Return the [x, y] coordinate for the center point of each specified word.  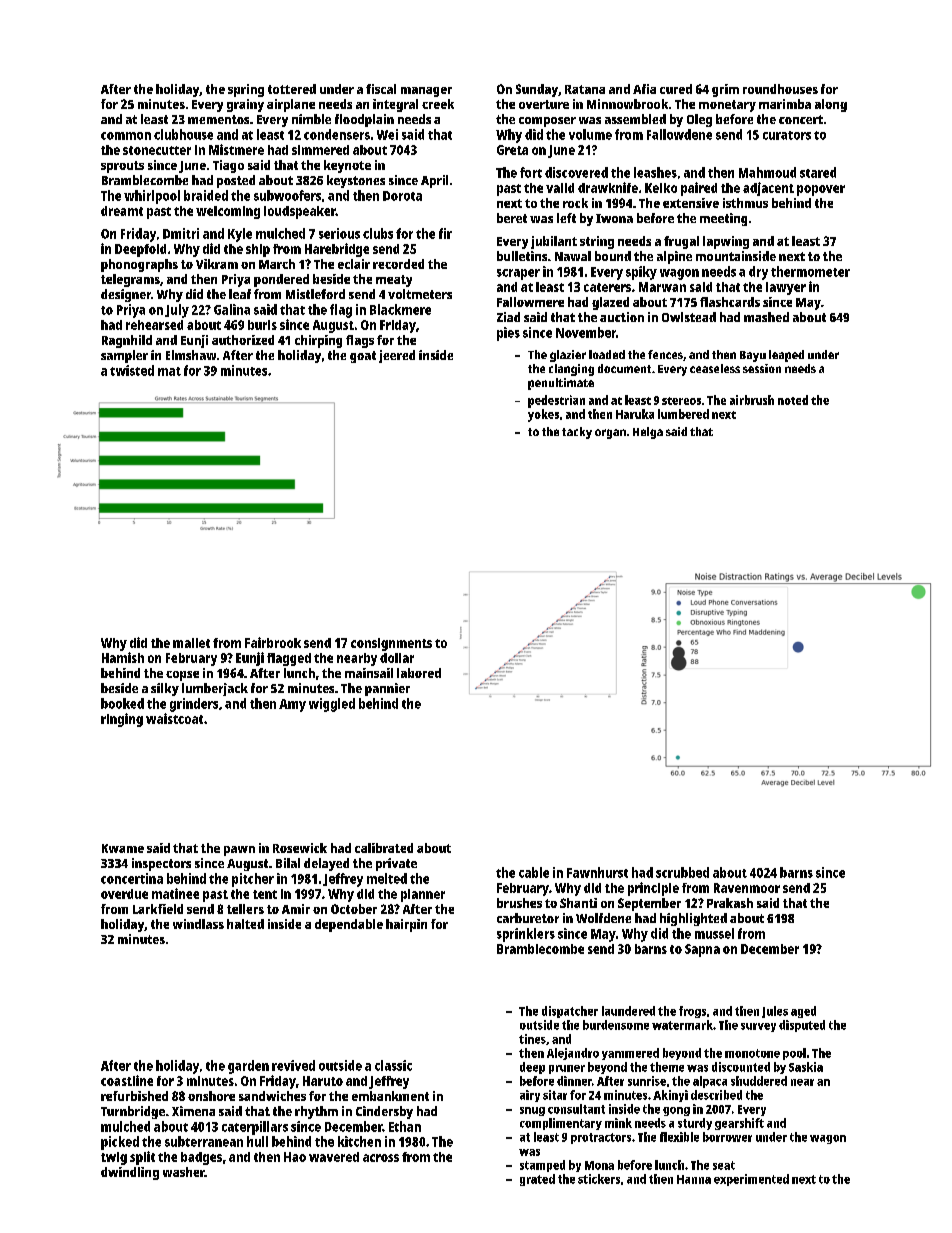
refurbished [134, 1096]
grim [725, 90]
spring [246, 90]
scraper [518, 274]
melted [387, 878]
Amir [296, 909]
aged [803, 1012]
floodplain [364, 120]
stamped [542, 1166]
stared [818, 172]
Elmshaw [191, 355]
